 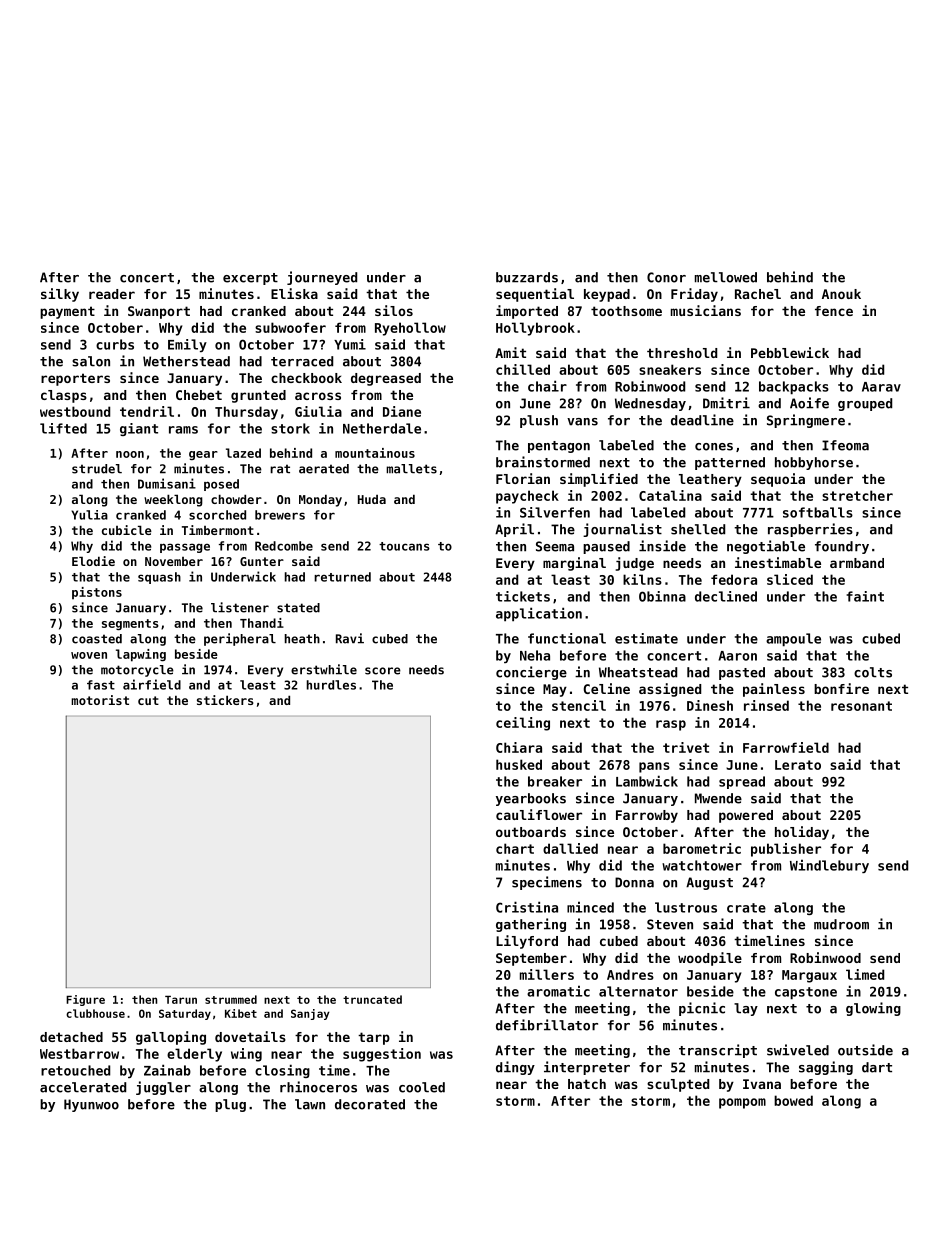 What do you see at coordinates (798, 765) in the screenshot?
I see `Lerato` at bounding box center [798, 765].
